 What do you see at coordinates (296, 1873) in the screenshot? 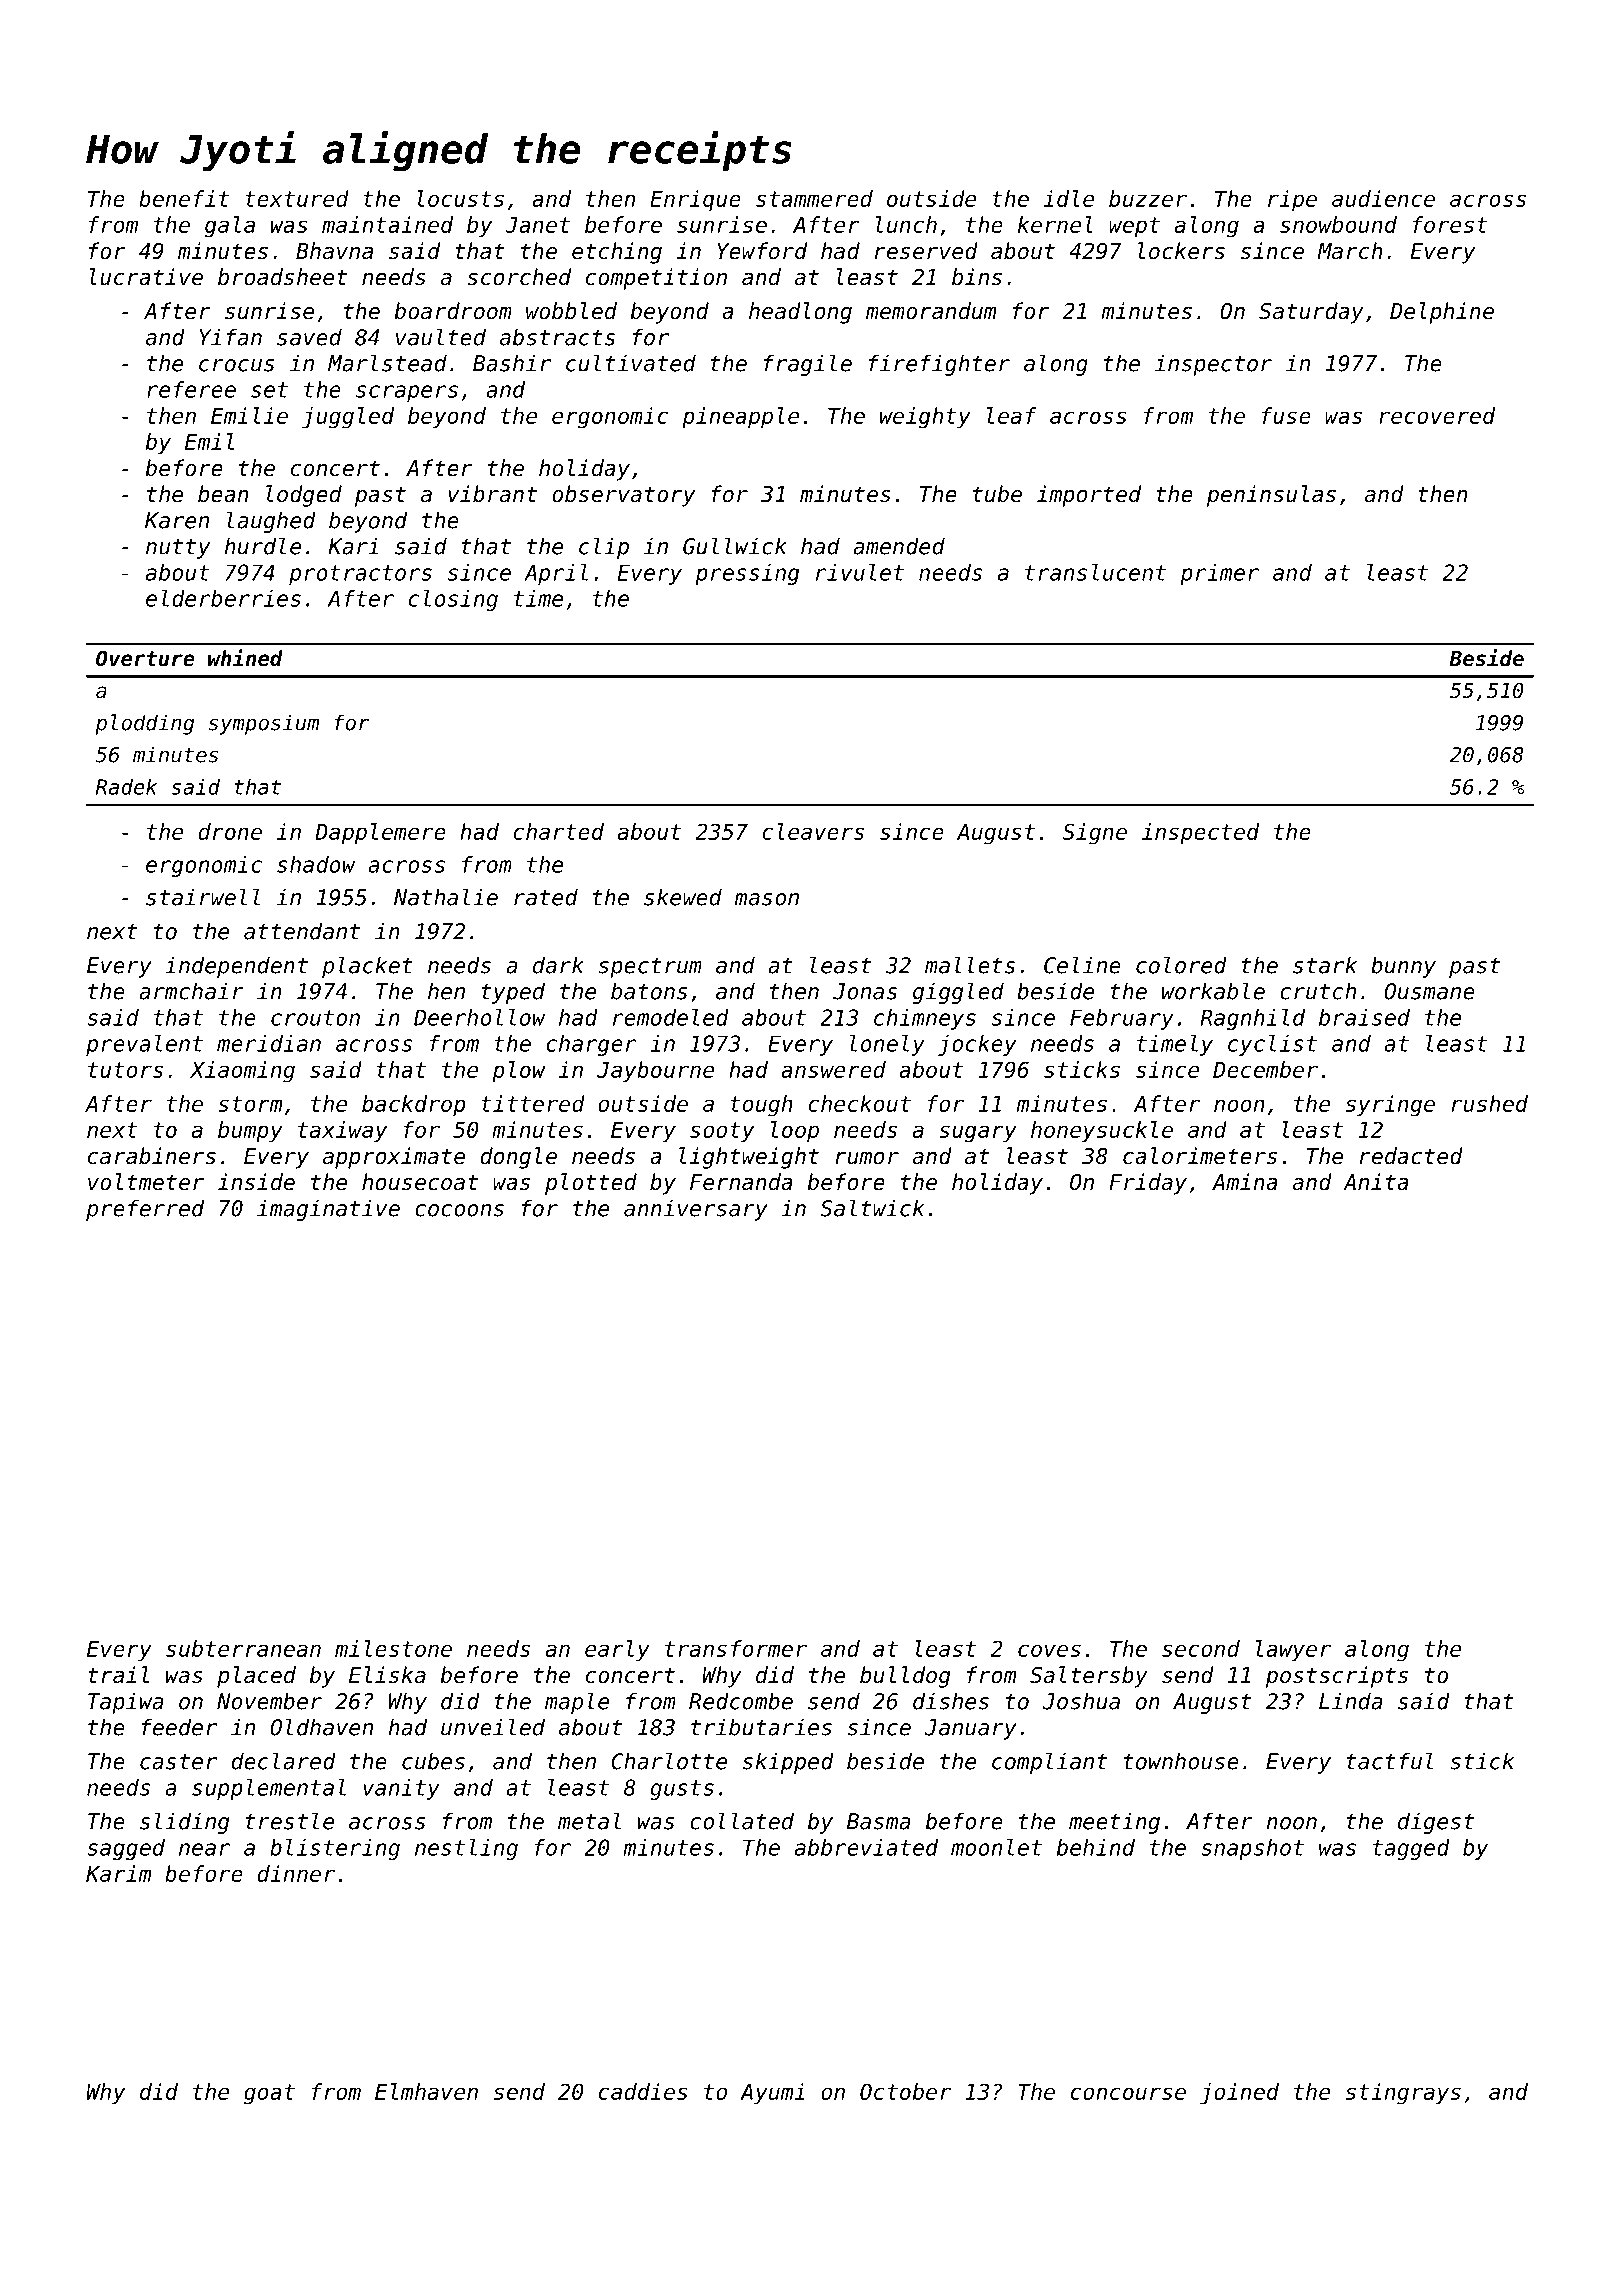
I see `dinner` at bounding box center [296, 1873].
